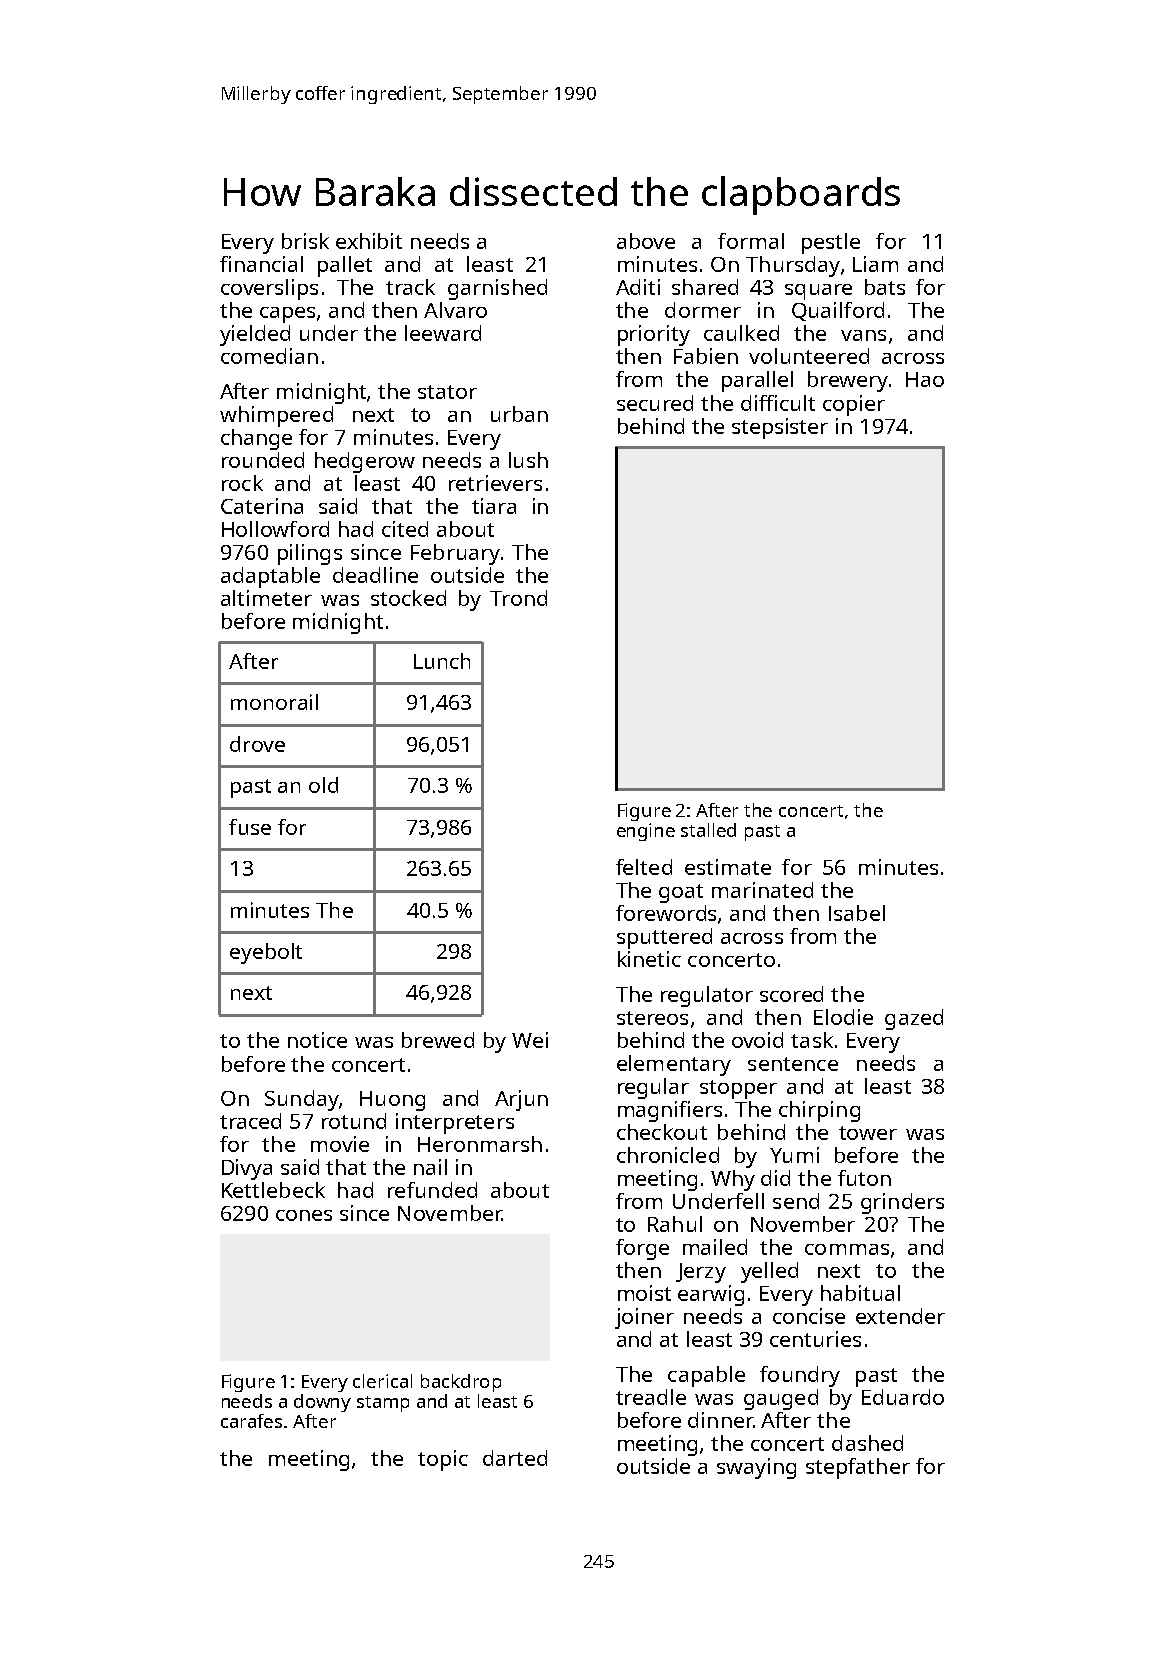 The image size is (1165, 1654). Describe the element at coordinates (756, 1468) in the page. I see `swaying` at that location.
